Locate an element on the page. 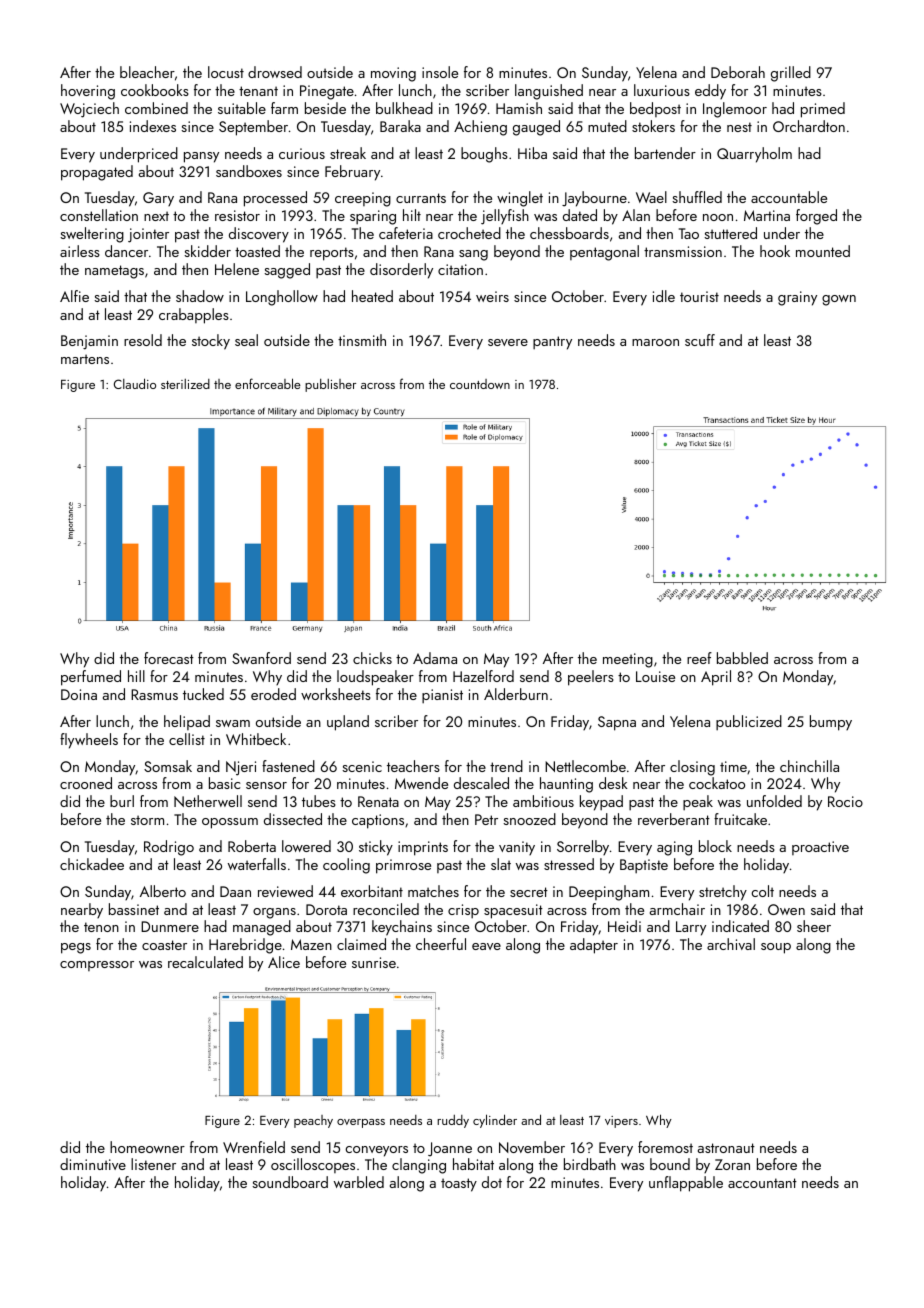 The width and height of the page is (924, 1308). birdbath is located at coordinates (590, 1164).
